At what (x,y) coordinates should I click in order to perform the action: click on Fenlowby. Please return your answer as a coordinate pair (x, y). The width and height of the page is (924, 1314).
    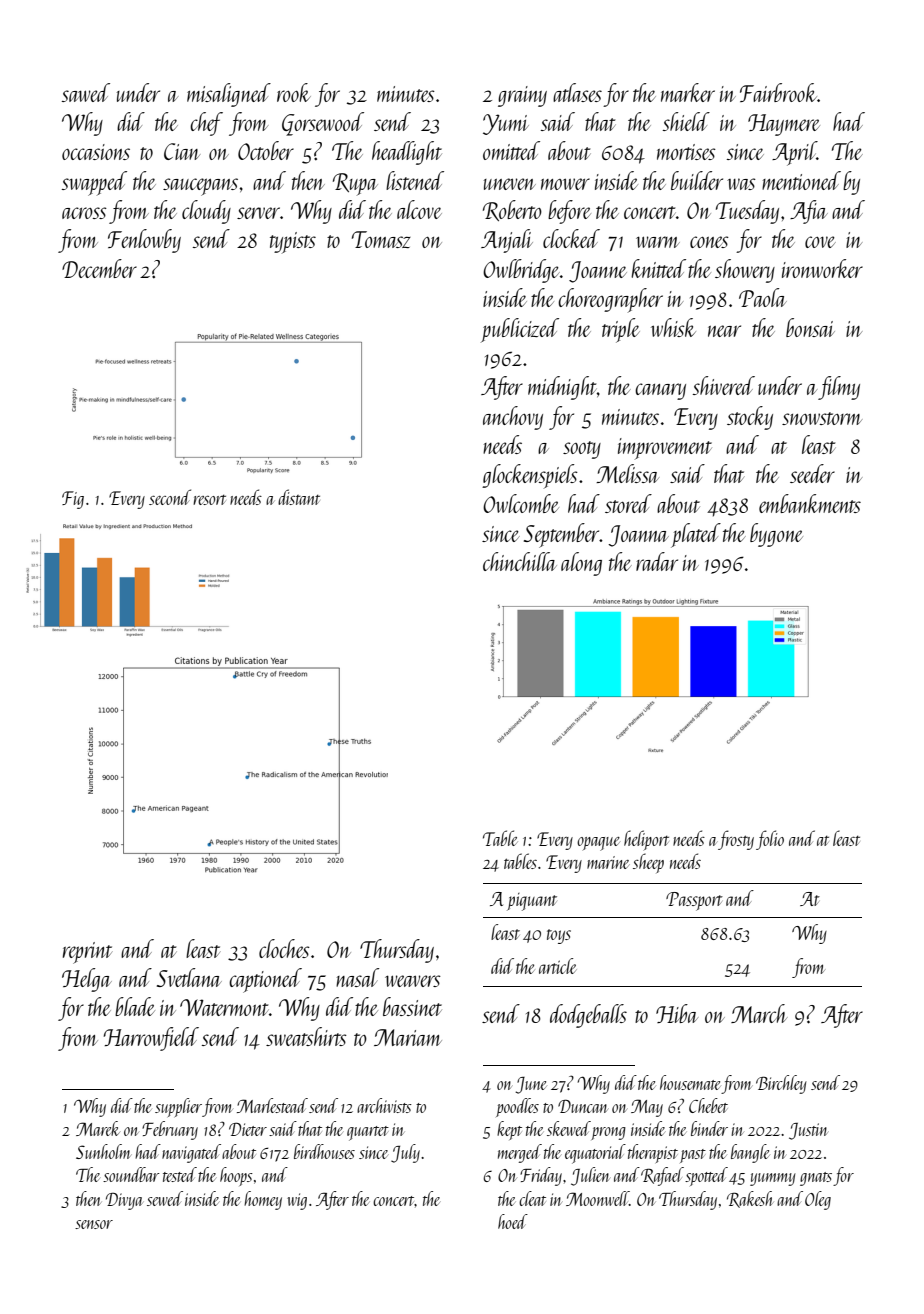
    Looking at the image, I should click on (144, 241).
